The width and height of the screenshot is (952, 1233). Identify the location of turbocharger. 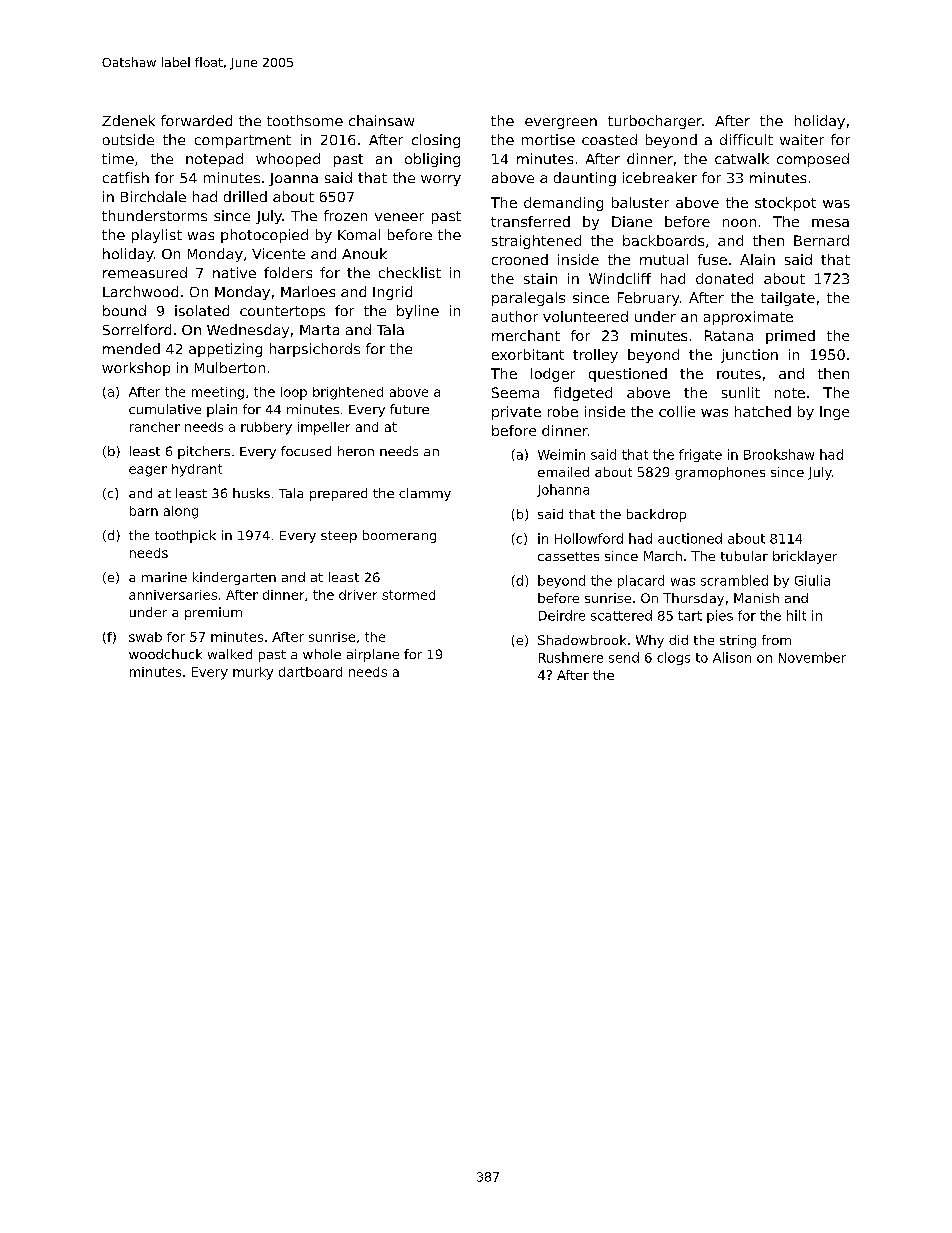
(655, 122).
